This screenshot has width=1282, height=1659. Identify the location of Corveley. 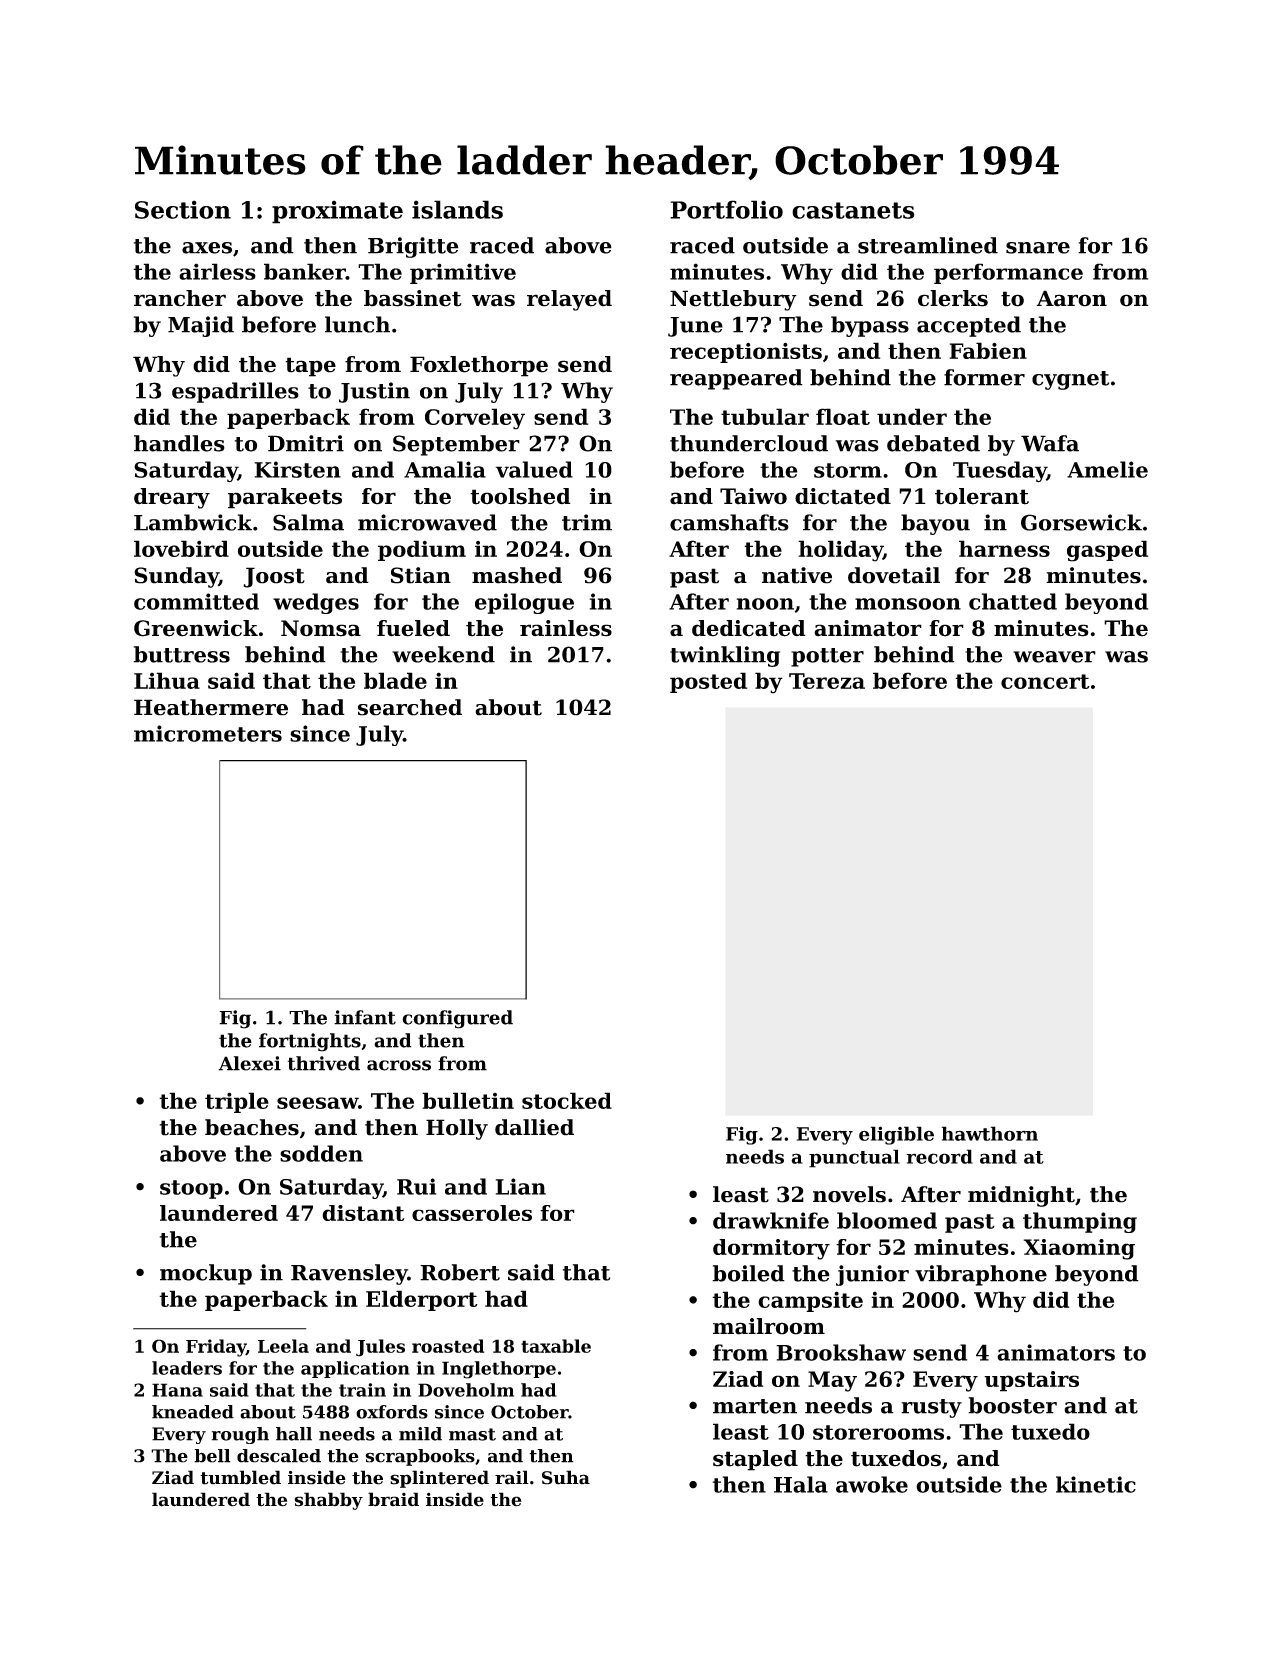
(475, 419).
